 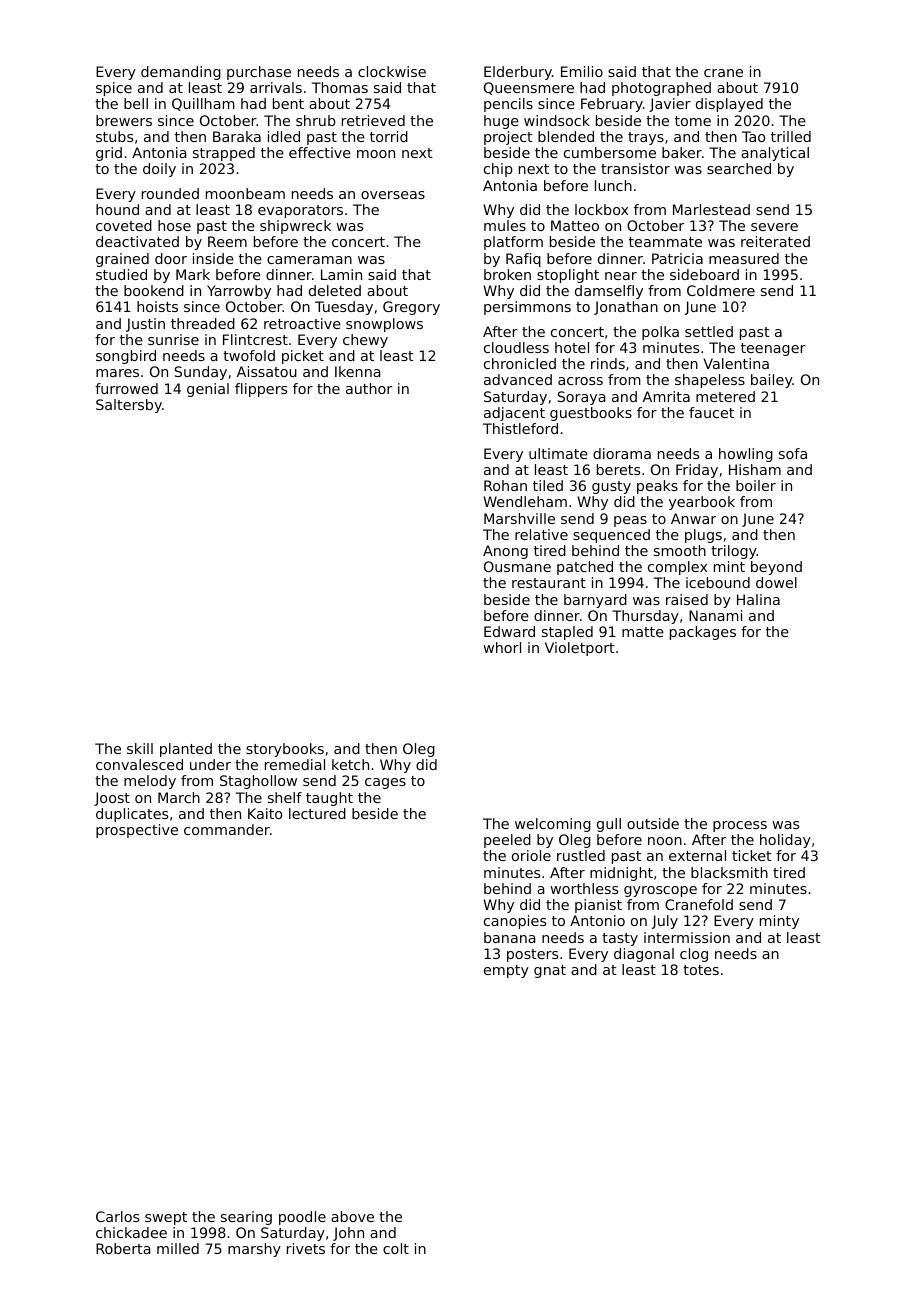 What do you see at coordinates (303, 357) in the page?
I see `picket` at bounding box center [303, 357].
